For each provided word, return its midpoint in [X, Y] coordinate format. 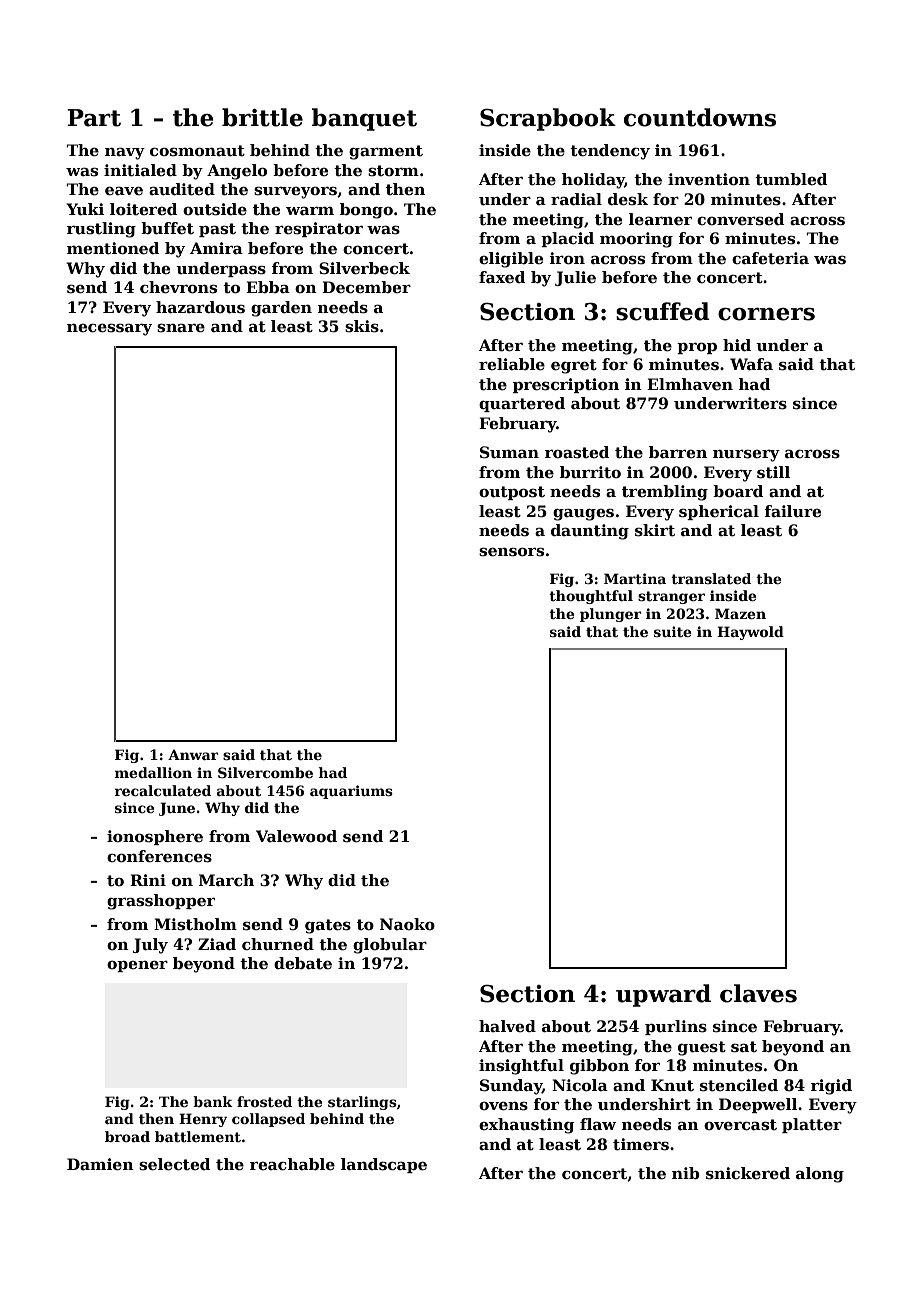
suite [672, 631]
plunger [611, 615]
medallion [153, 772]
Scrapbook [548, 119]
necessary [109, 329]
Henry [203, 1120]
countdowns [700, 117]
